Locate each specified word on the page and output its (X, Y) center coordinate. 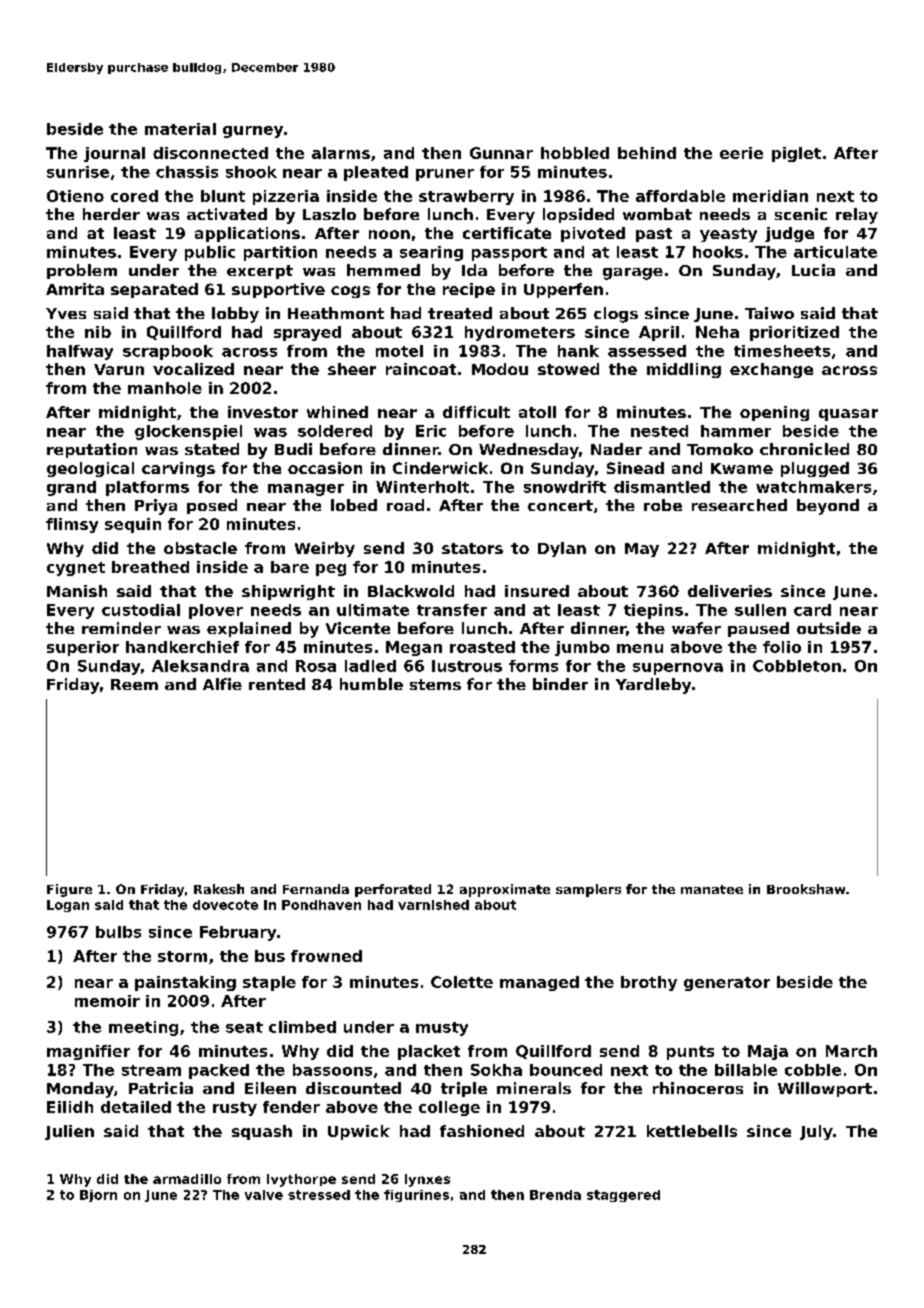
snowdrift (565, 487)
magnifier (88, 1052)
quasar (848, 415)
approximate (505, 890)
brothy (649, 983)
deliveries (730, 591)
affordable (680, 196)
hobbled (575, 153)
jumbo (582, 648)
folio (782, 647)
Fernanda (316, 889)
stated (212, 449)
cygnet (76, 569)
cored (134, 196)
